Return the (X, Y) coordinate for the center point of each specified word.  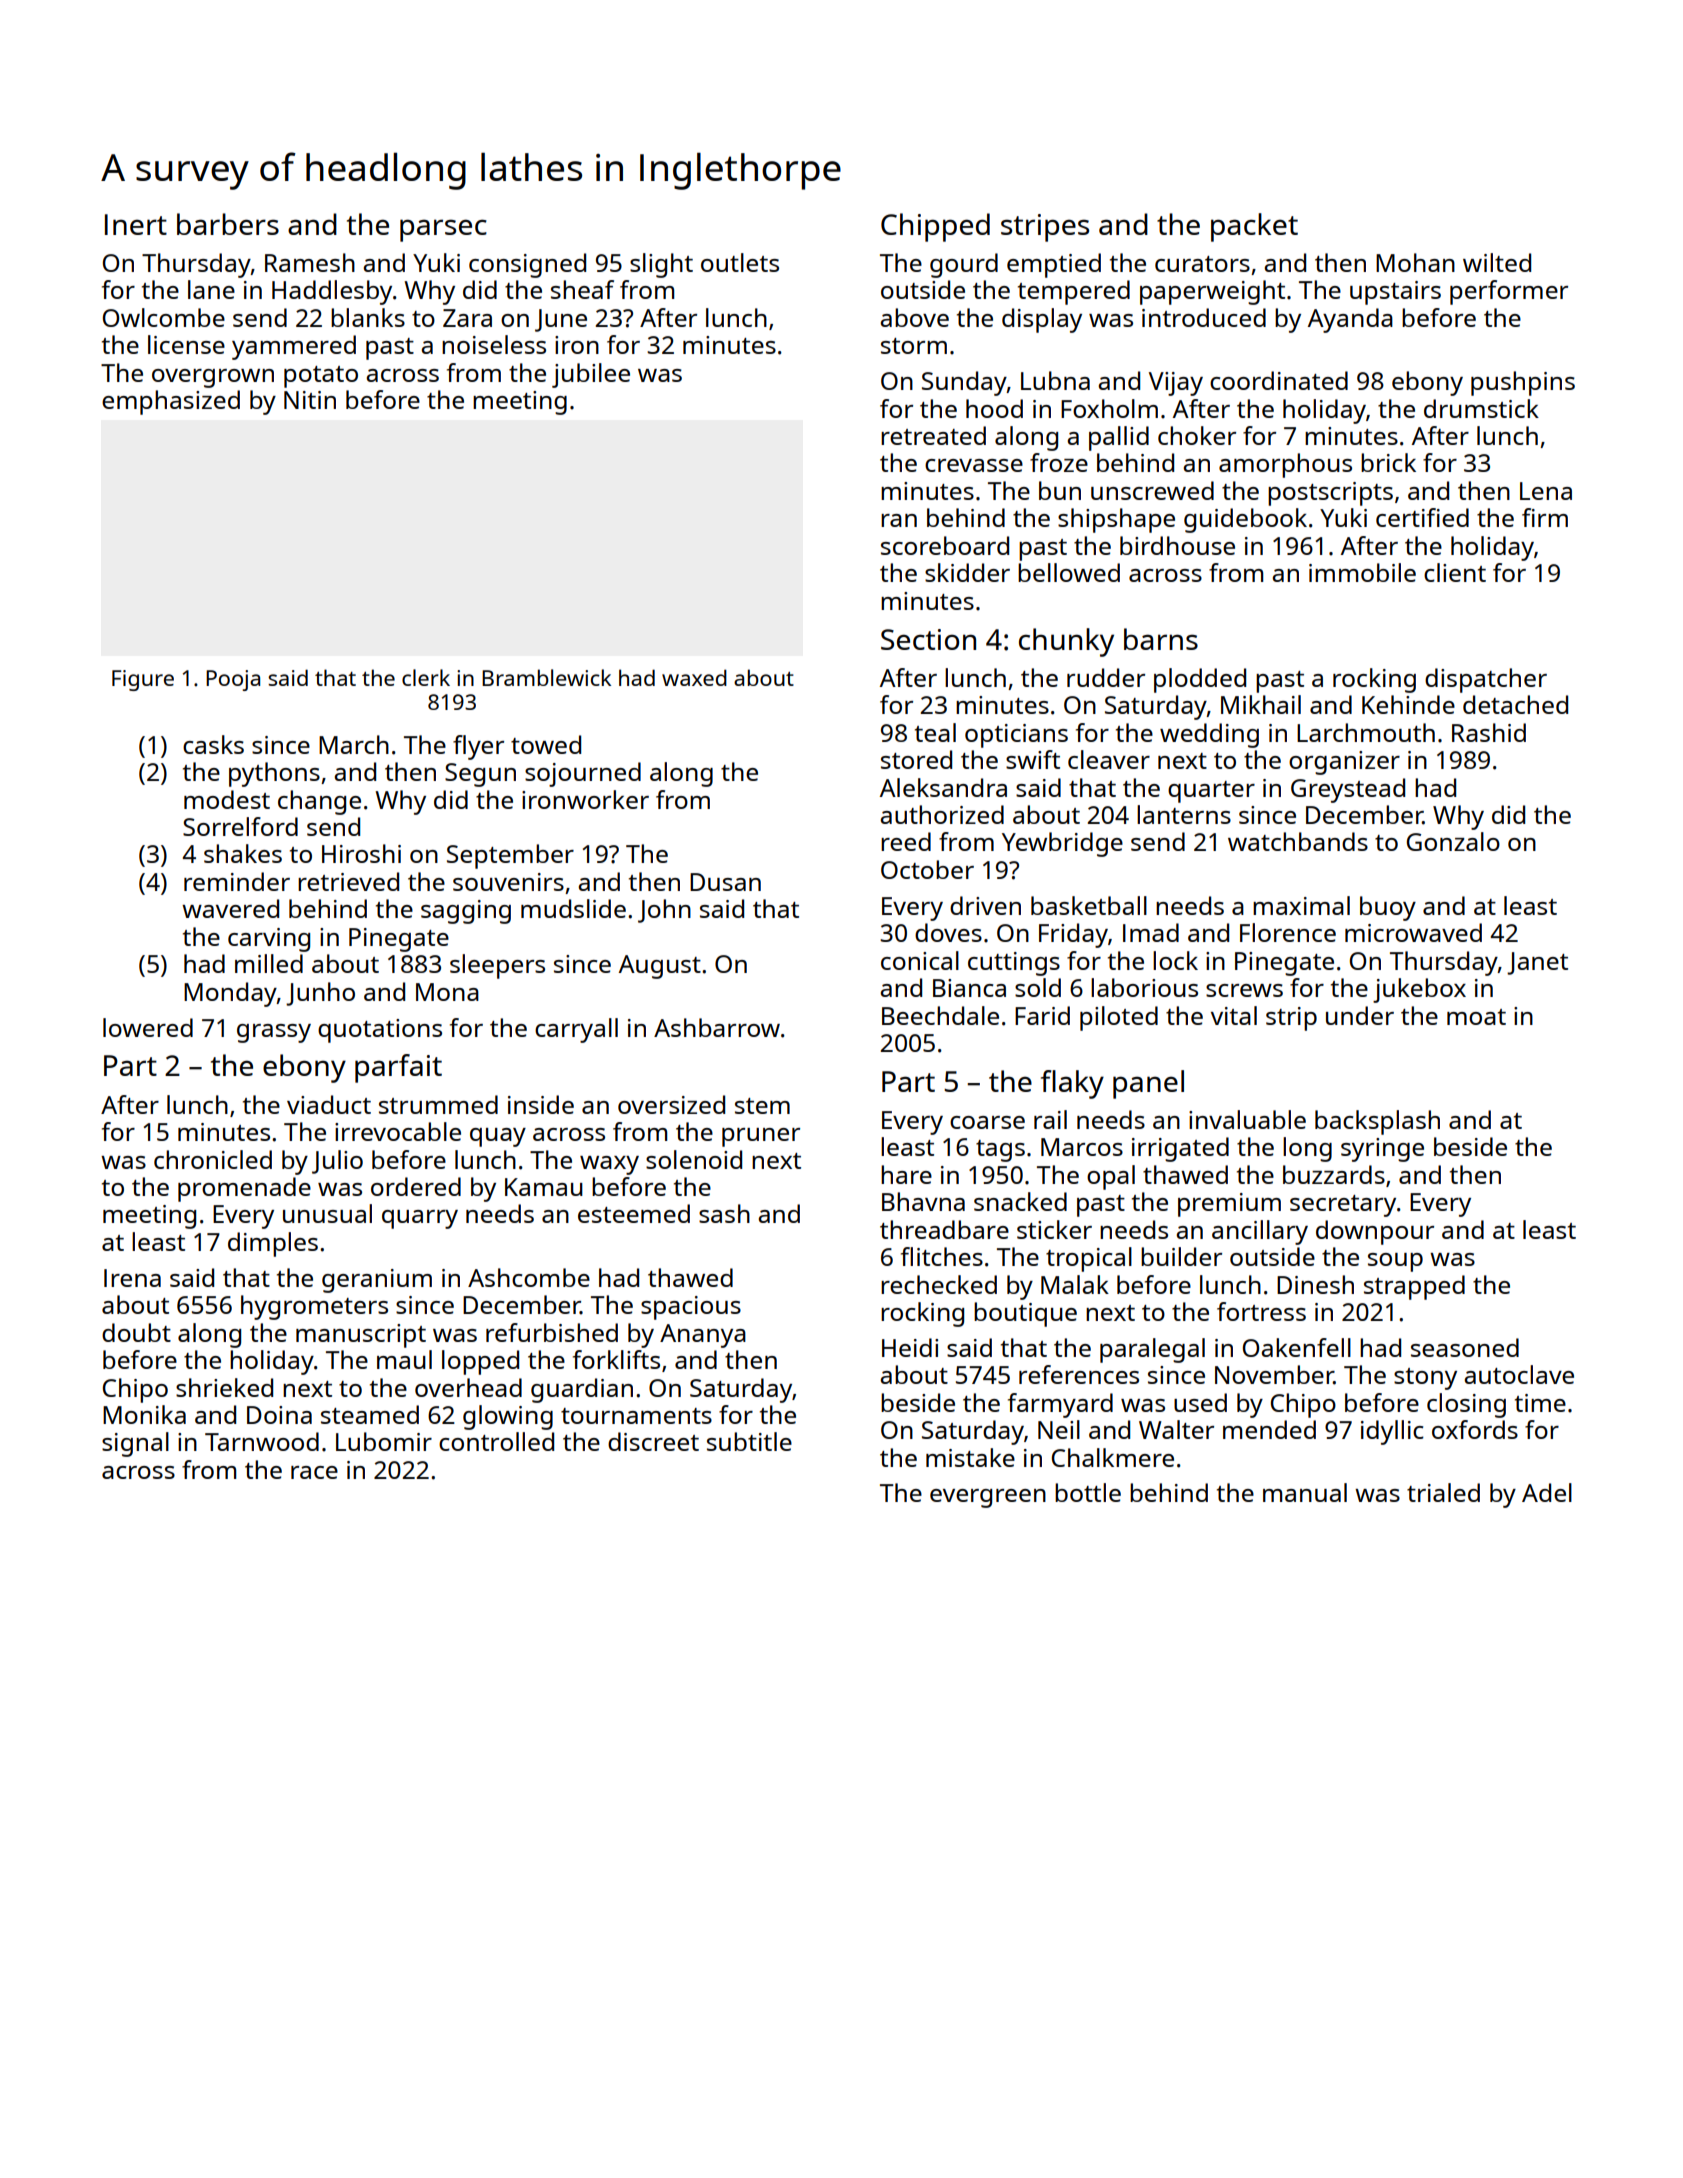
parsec (443, 230)
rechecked (939, 1284)
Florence (1288, 932)
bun (1060, 490)
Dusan (725, 882)
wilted (1497, 262)
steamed (370, 1414)
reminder (237, 881)
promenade (244, 1189)
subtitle (749, 1441)
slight (661, 265)
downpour (1375, 1232)
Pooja (233, 680)
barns (1161, 639)
